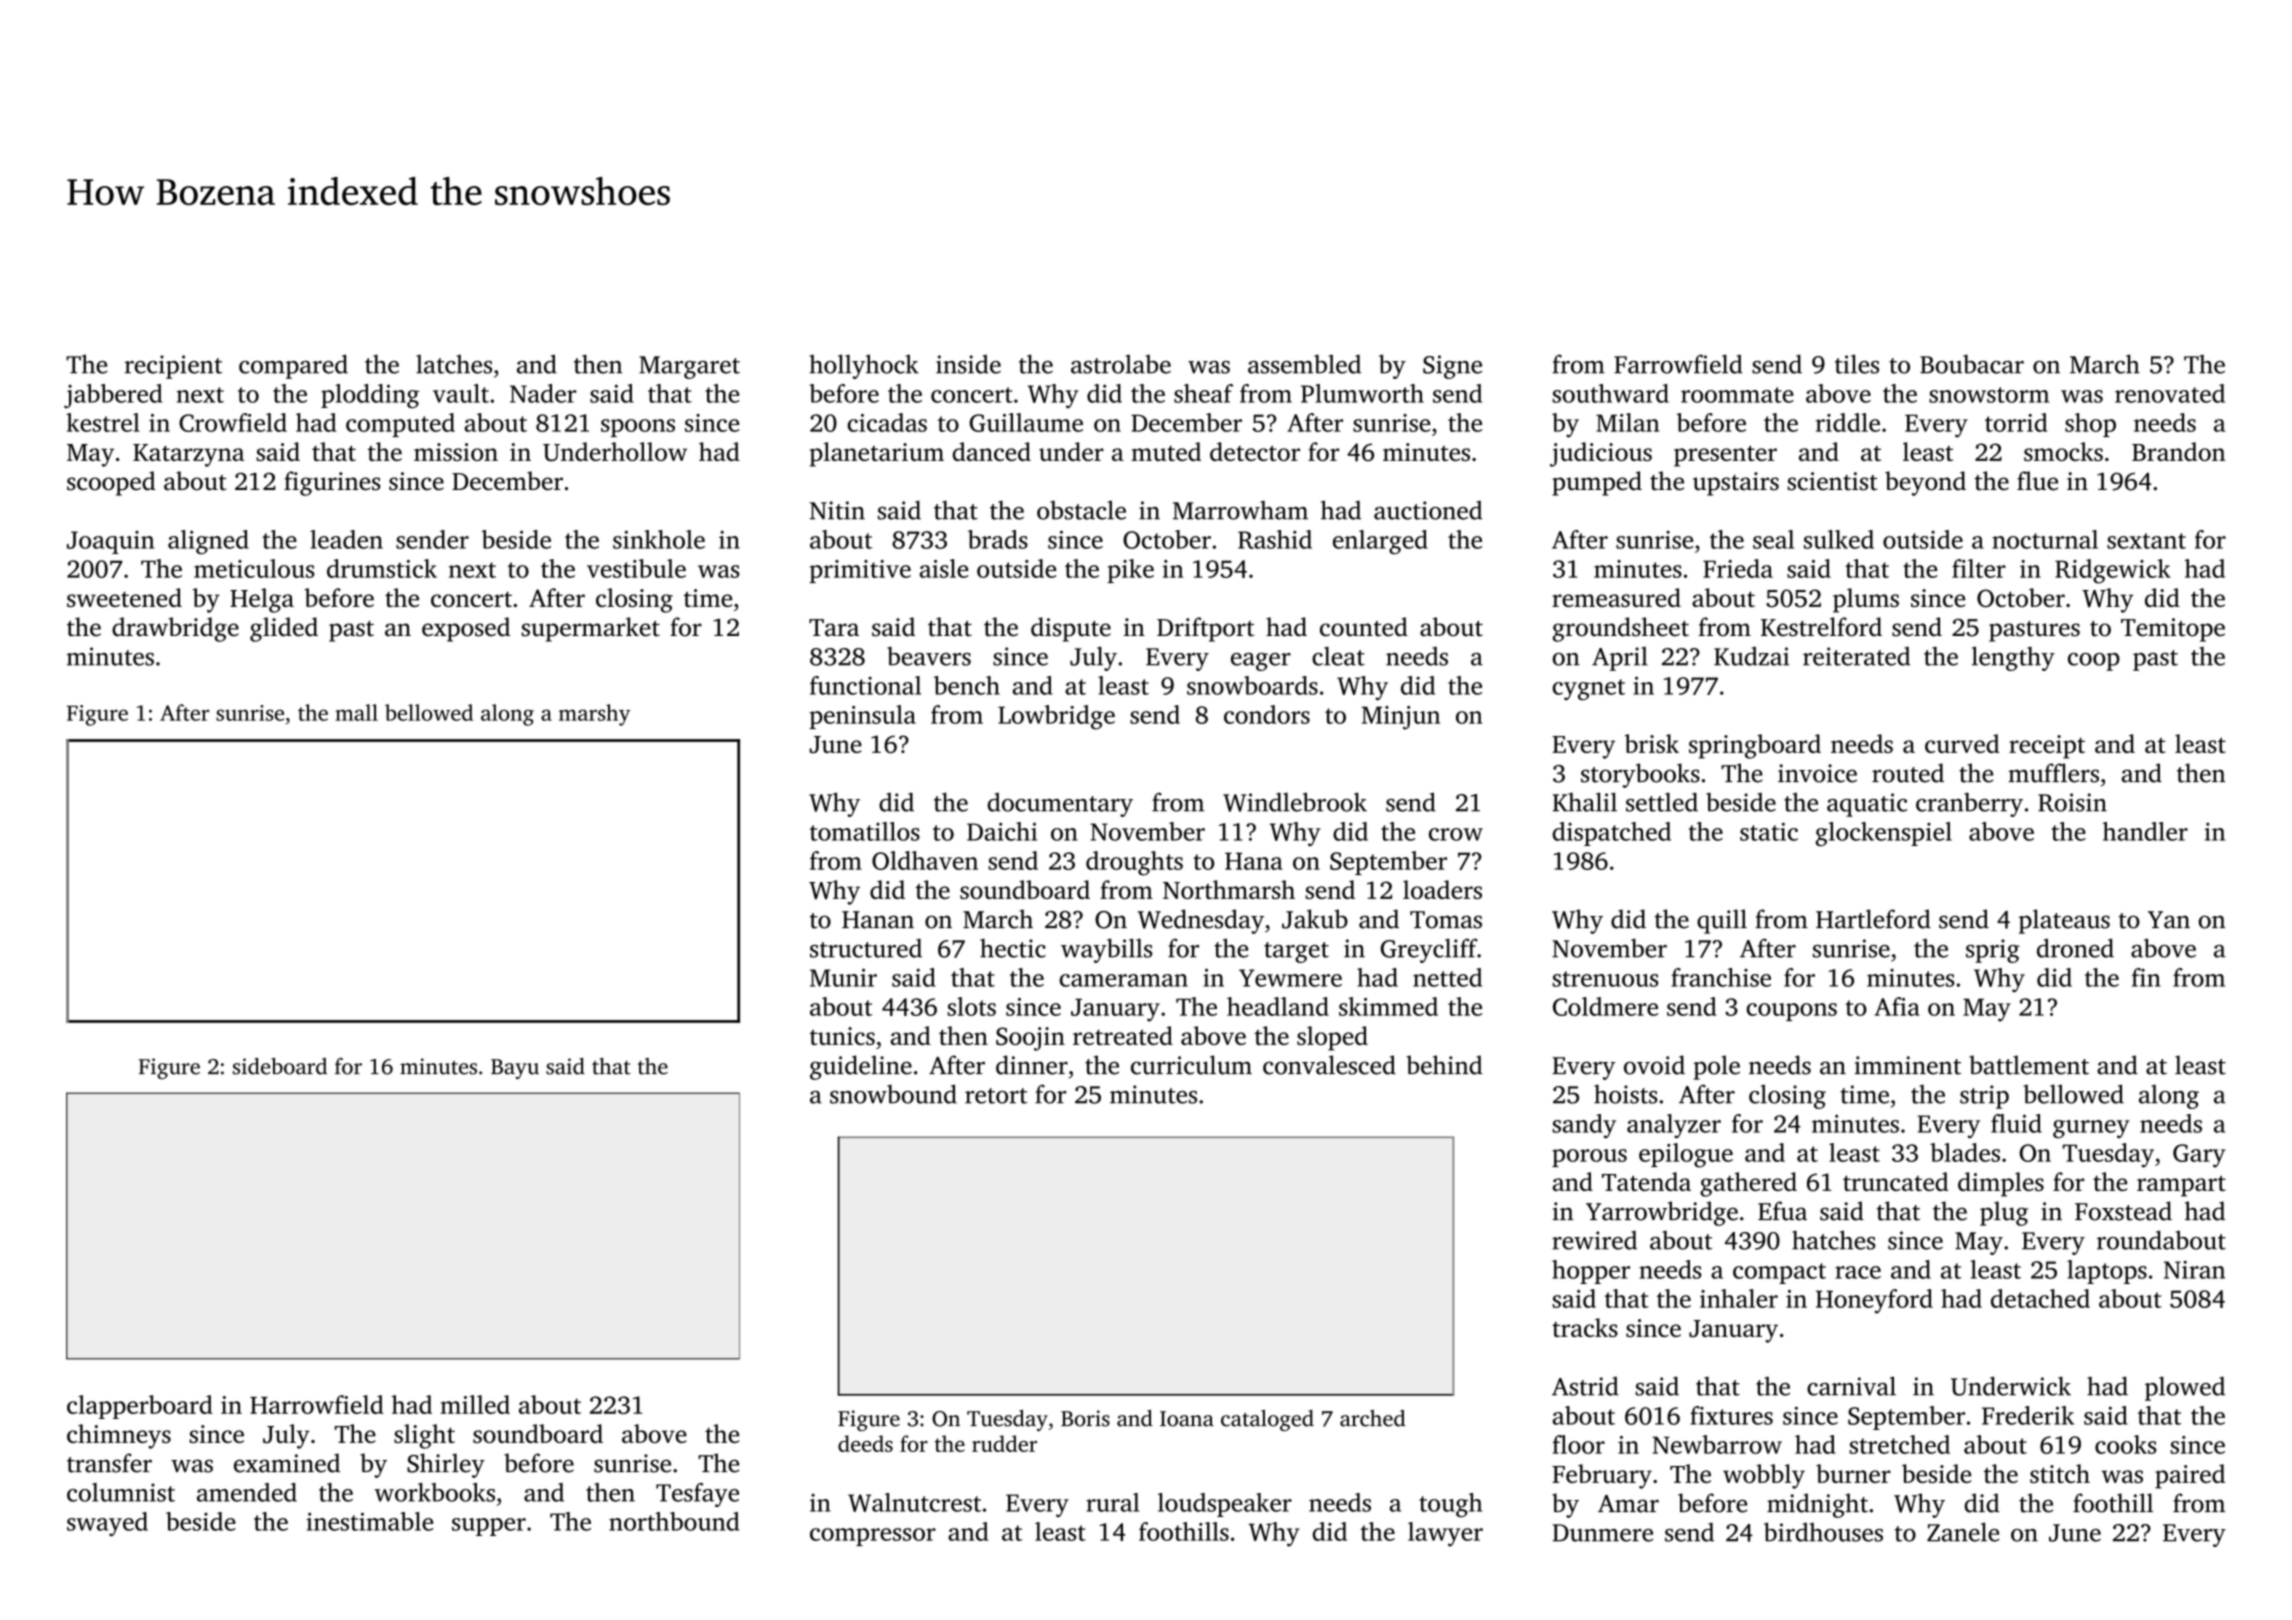 Image resolution: width=2292 pixels, height=1620 pixels. I want to click on recipient, so click(173, 367).
